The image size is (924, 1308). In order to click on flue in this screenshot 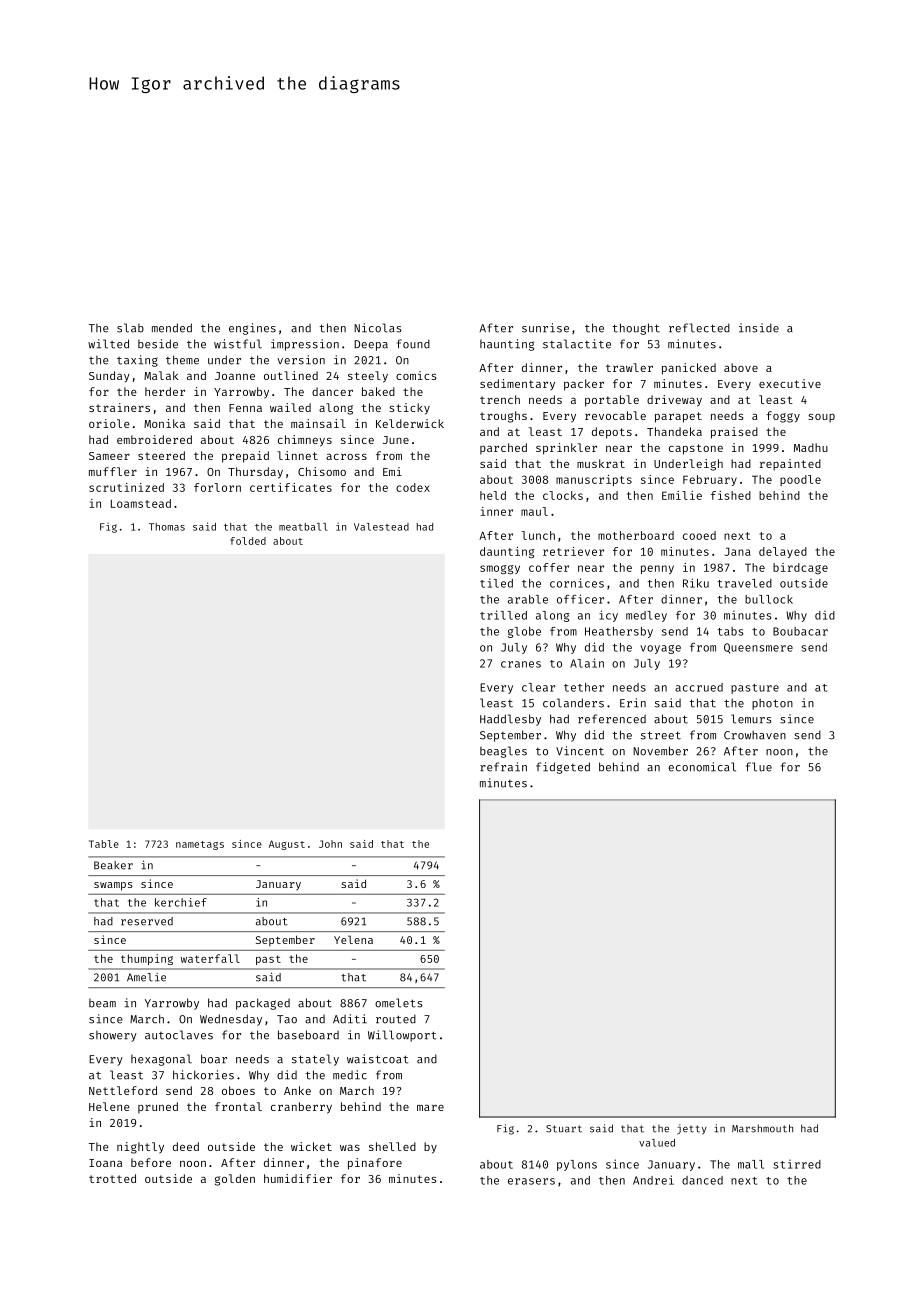, I will do `click(759, 767)`.
